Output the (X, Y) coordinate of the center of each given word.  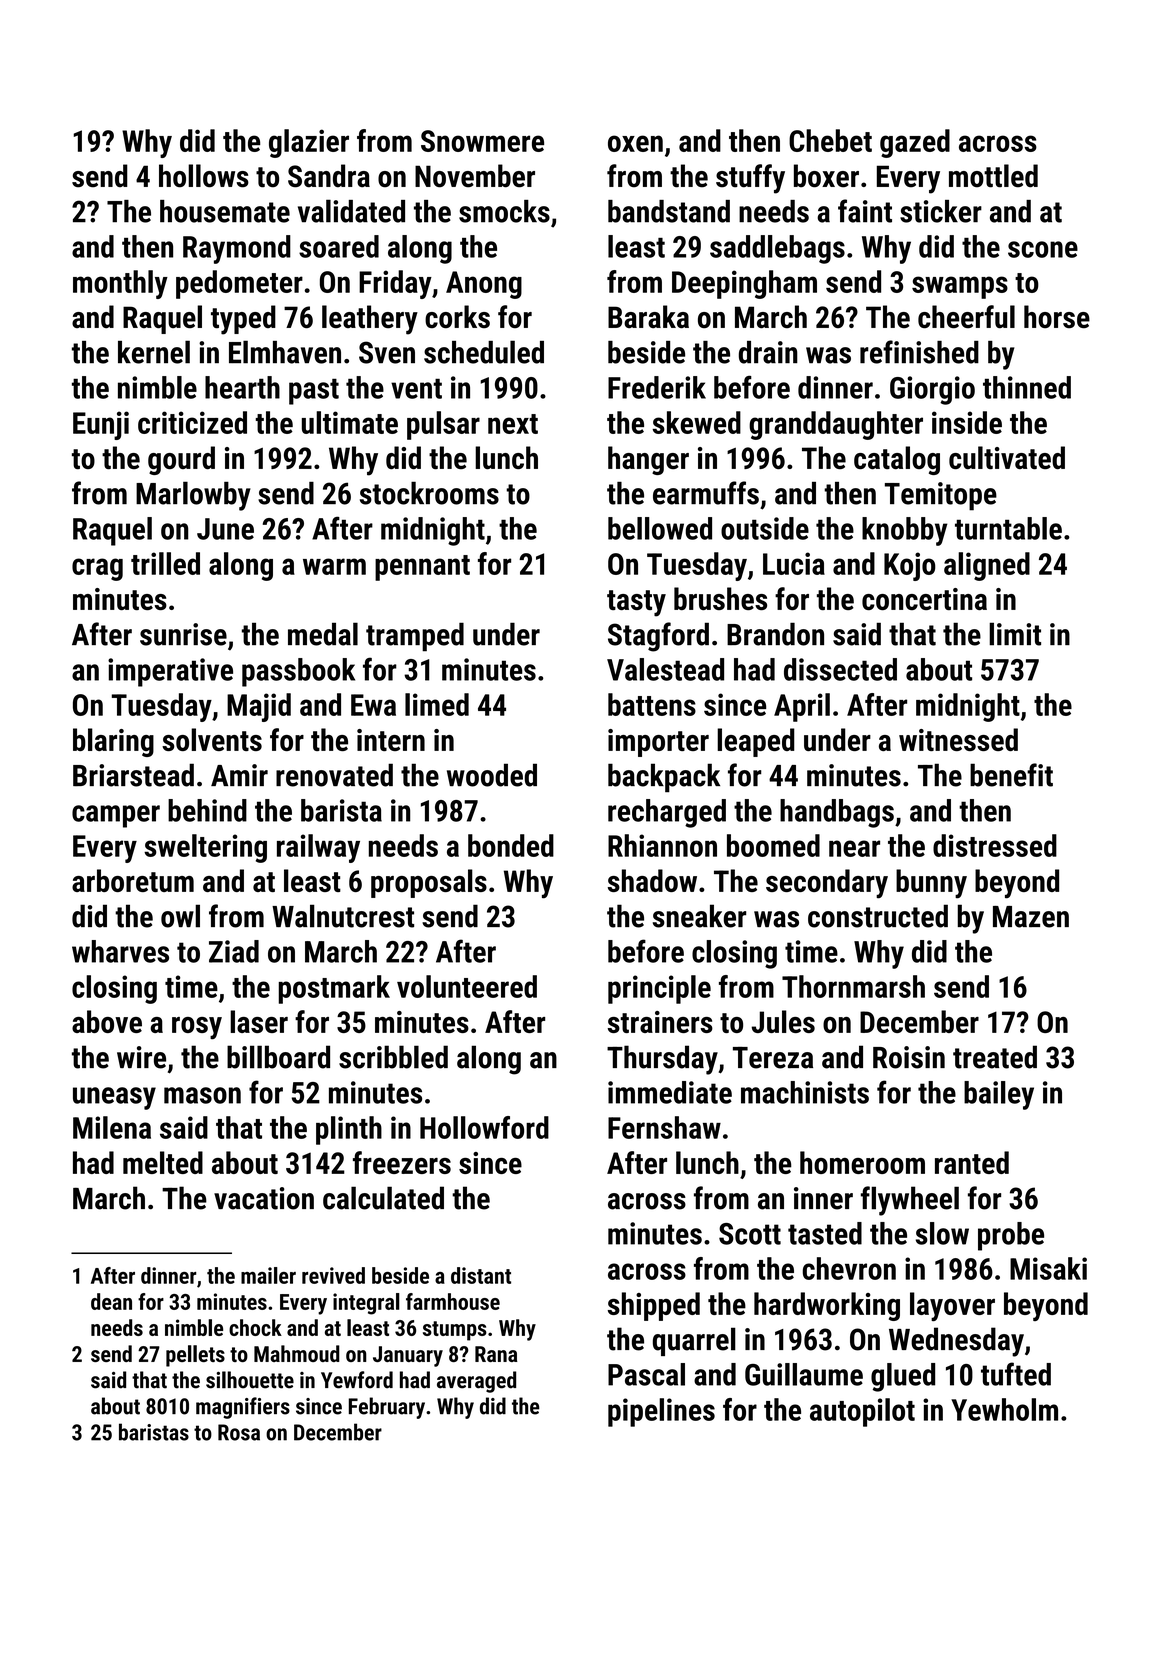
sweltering (205, 848)
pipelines (661, 1412)
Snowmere (482, 141)
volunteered (467, 986)
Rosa (239, 1432)
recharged (667, 813)
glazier (309, 143)
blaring (113, 742)
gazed (915, 143)
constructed (878, 916)
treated (995, 1057)
